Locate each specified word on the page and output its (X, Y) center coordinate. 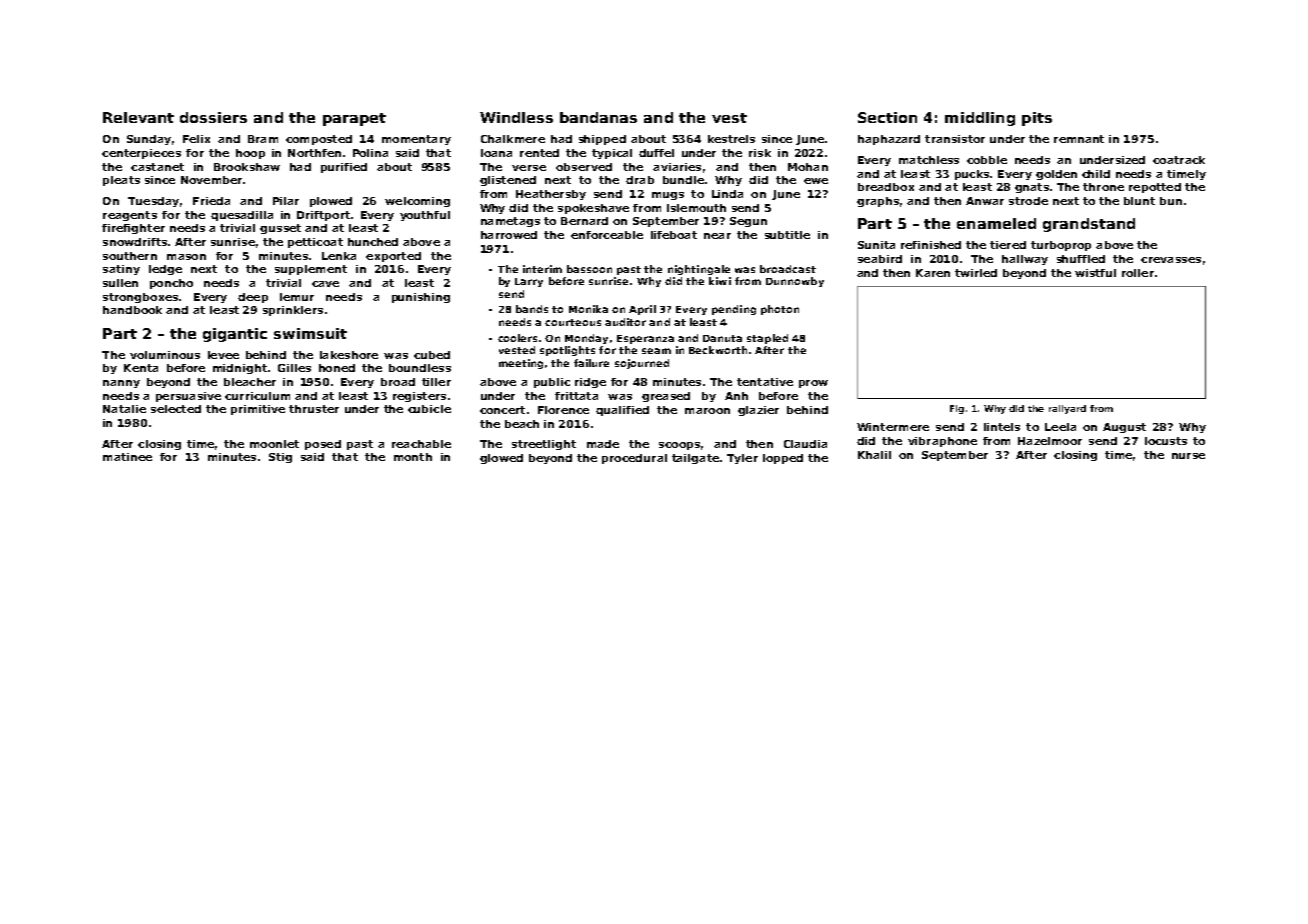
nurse (1188, 456)
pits (1037, 119)
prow (813, 384)
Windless (516, 117)
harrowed (509, 235)
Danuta (722, 338)
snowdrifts (135, 242)
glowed (501, 459)
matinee (127, 457)
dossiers (213, 117)
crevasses (1171, 260)
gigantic (235, 335)
